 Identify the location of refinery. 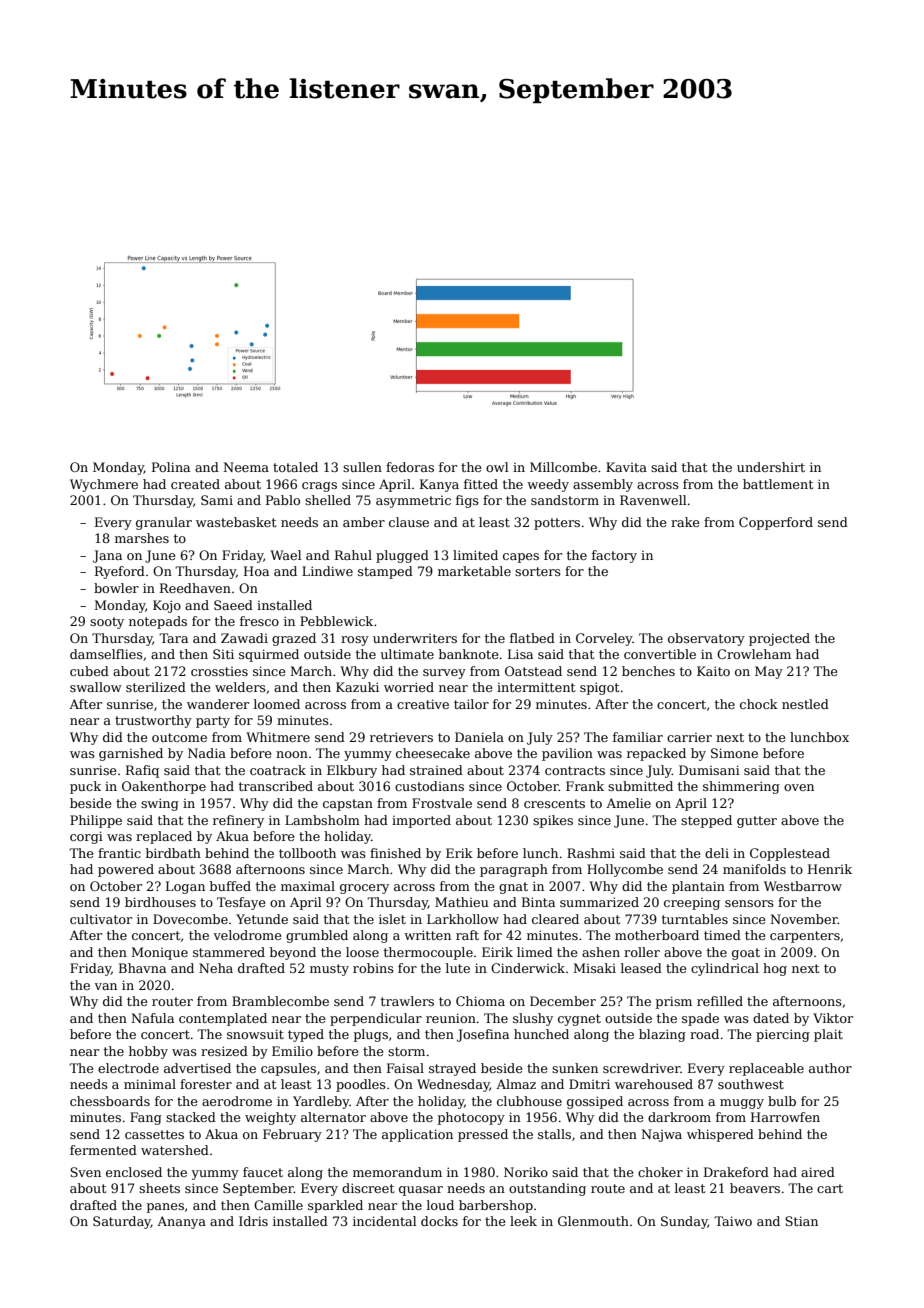
(238, 821).
